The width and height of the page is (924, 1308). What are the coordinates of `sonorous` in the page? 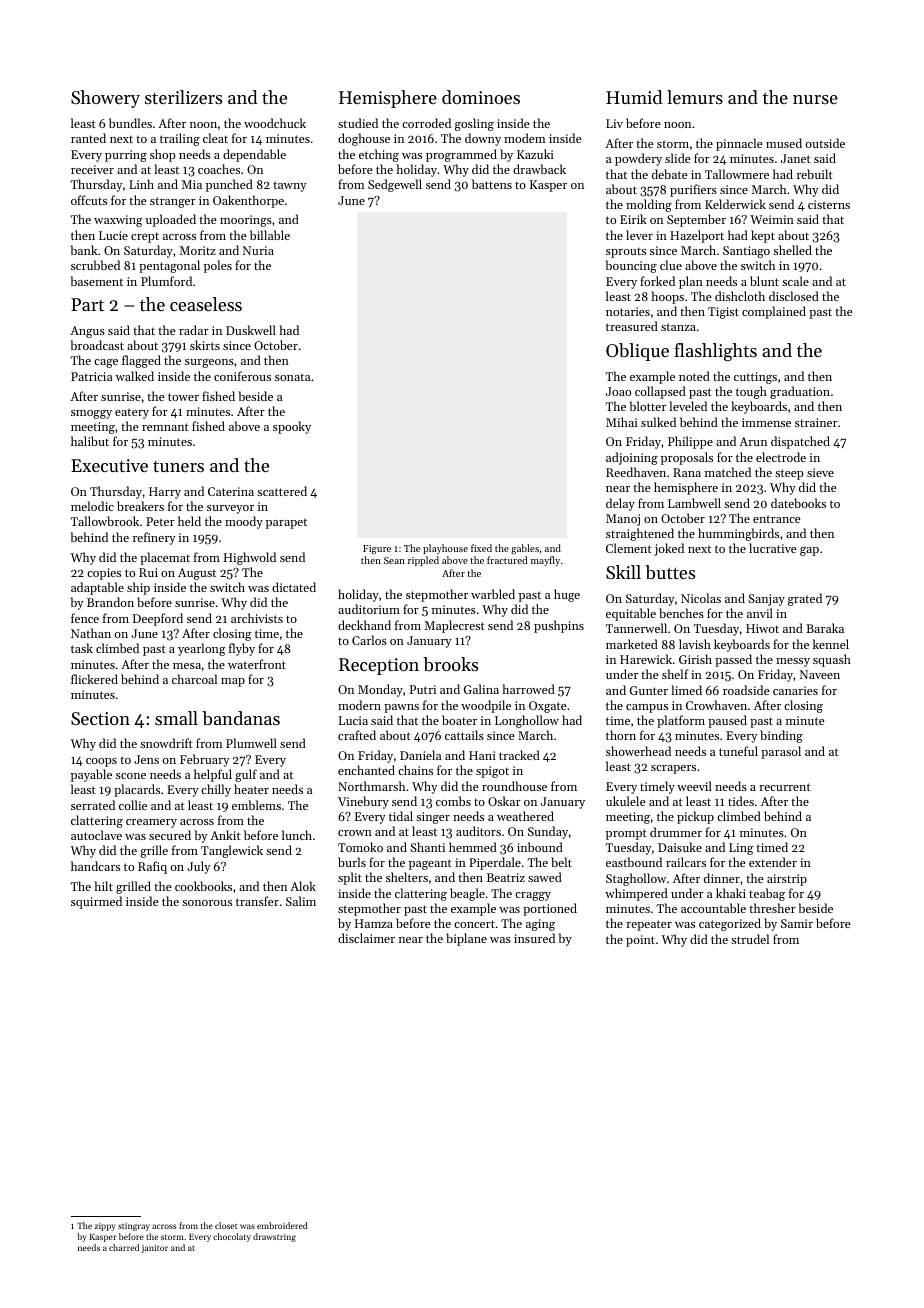 It's located at (207, 903).
